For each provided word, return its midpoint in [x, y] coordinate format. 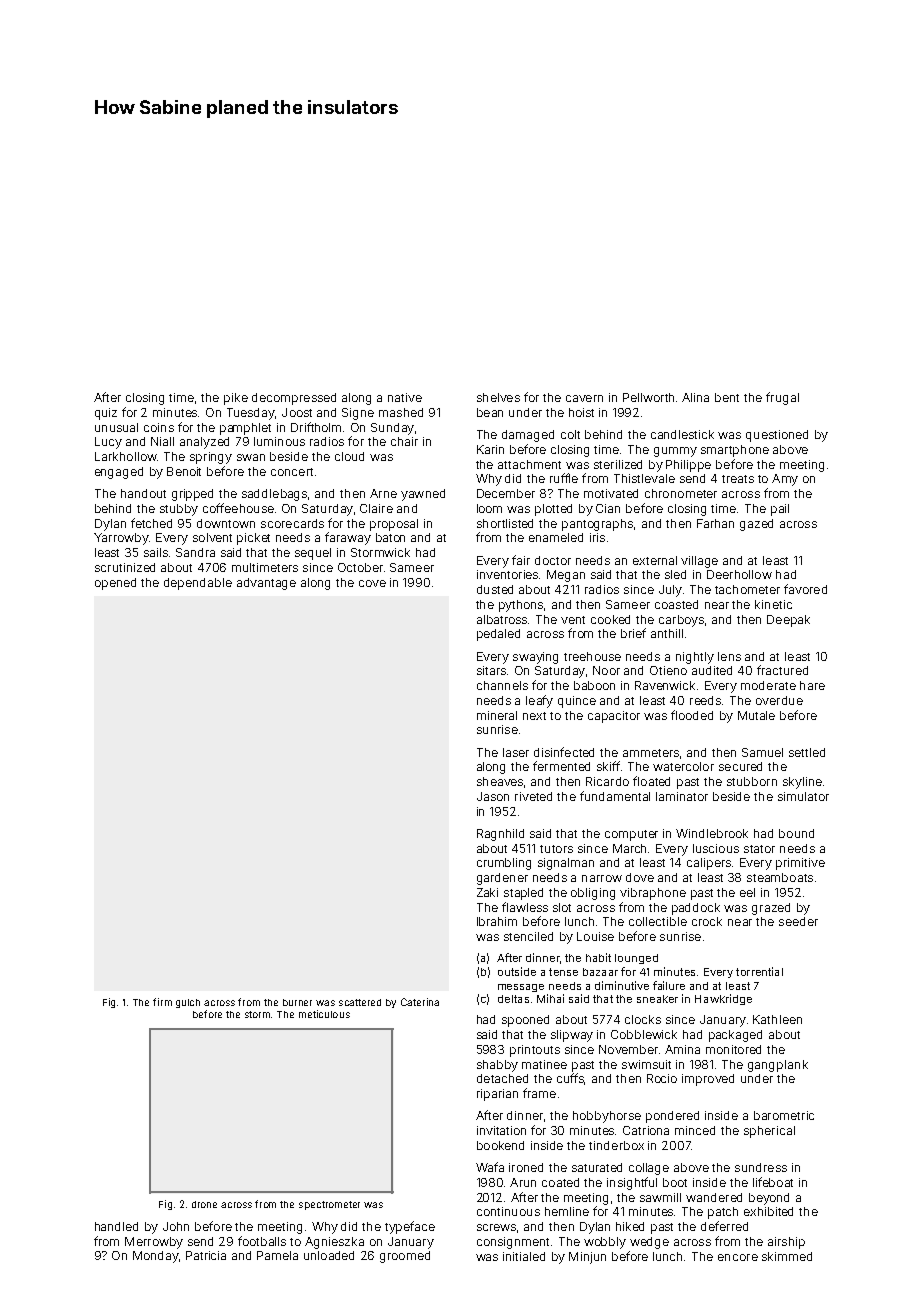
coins [159, 427]
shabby [497, 1066]
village [699, 562]
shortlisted [505, 523]
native [405, 397]
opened [115, 584]
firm [162, 1002]
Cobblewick [644, 1034]
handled [116, 1226]
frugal [782, 398]
